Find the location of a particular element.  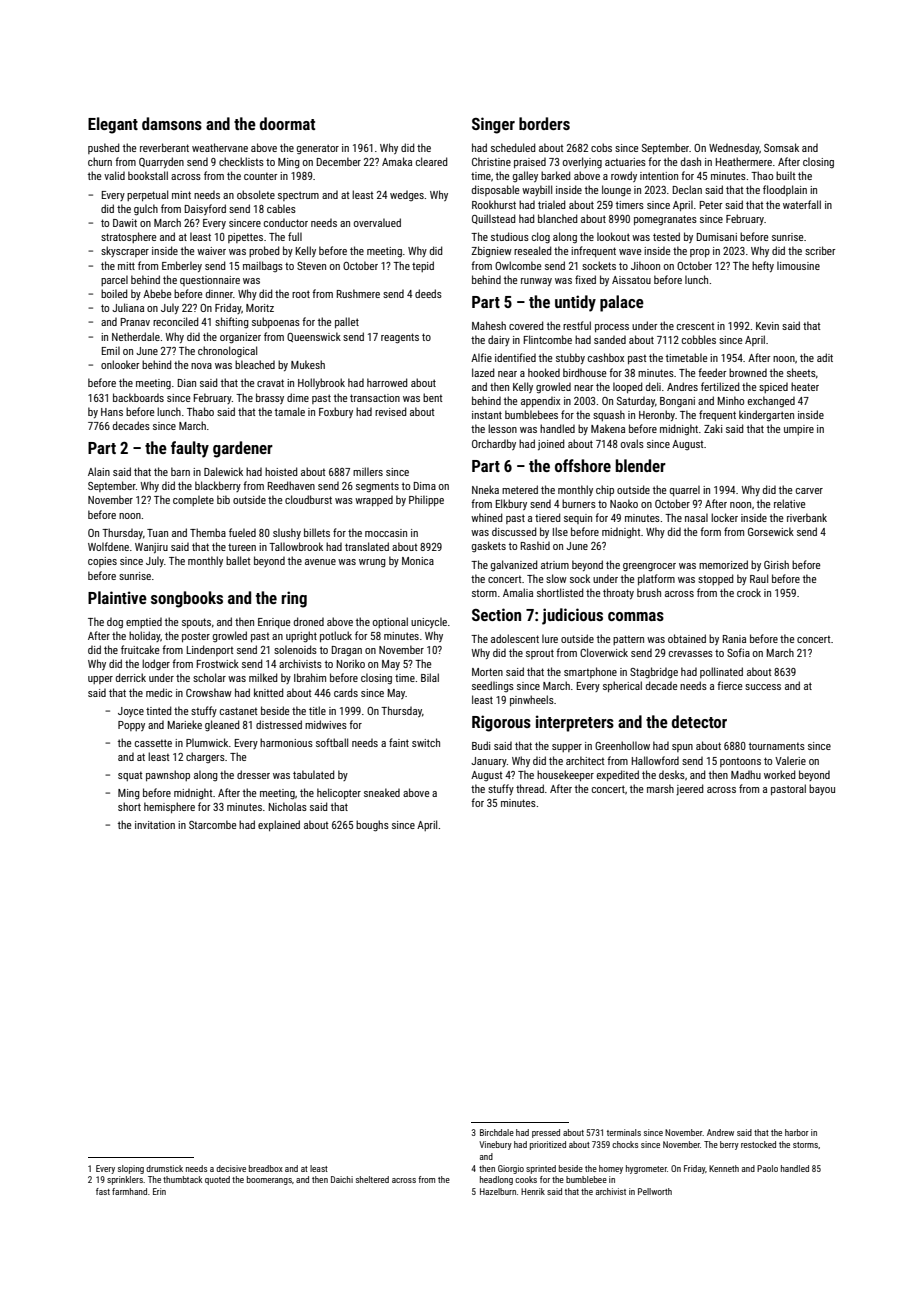

Wednesday is located at coordinates (734, 148).
